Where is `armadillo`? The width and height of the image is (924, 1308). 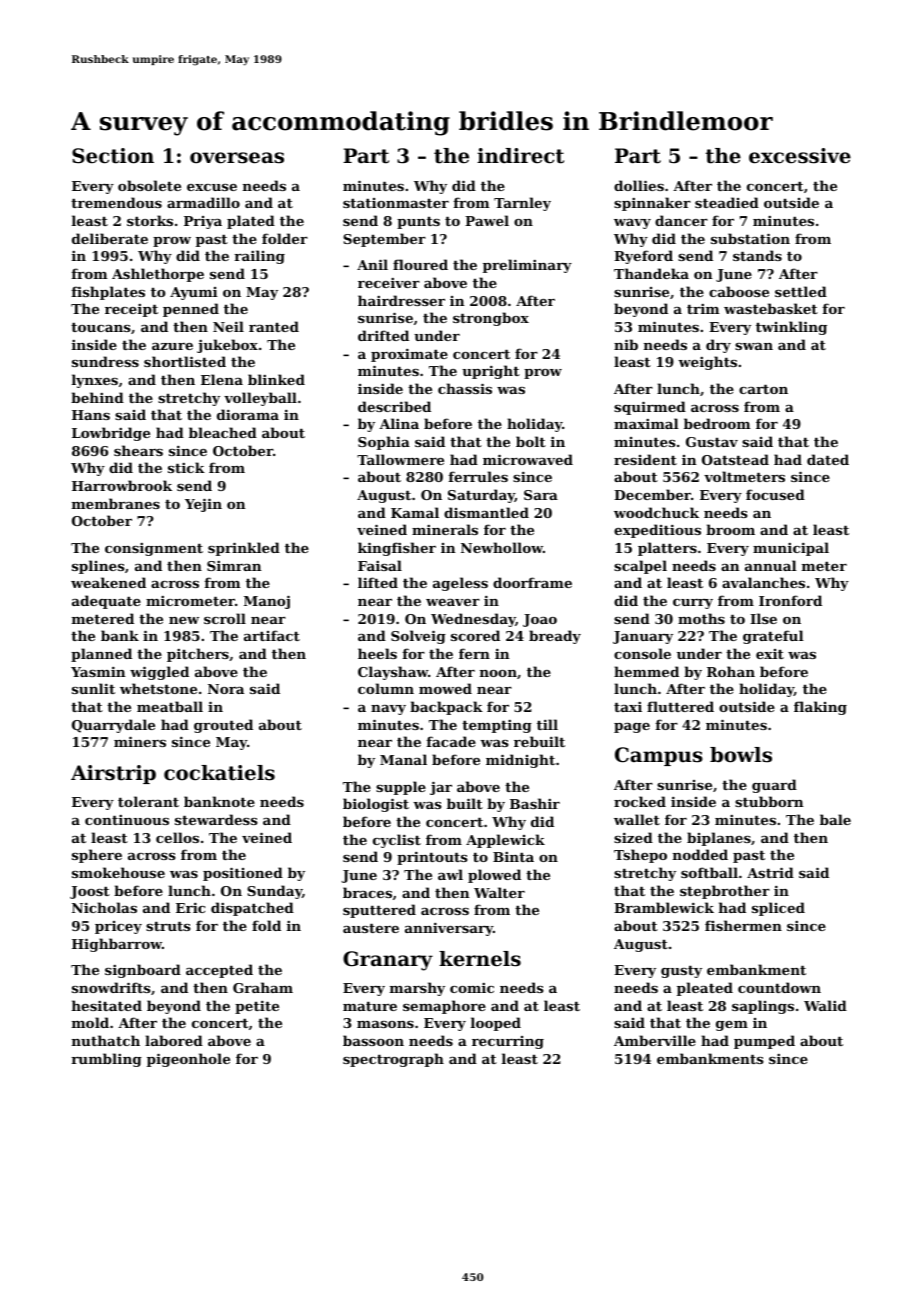 armadillo is located at coordinates (203, 202).
